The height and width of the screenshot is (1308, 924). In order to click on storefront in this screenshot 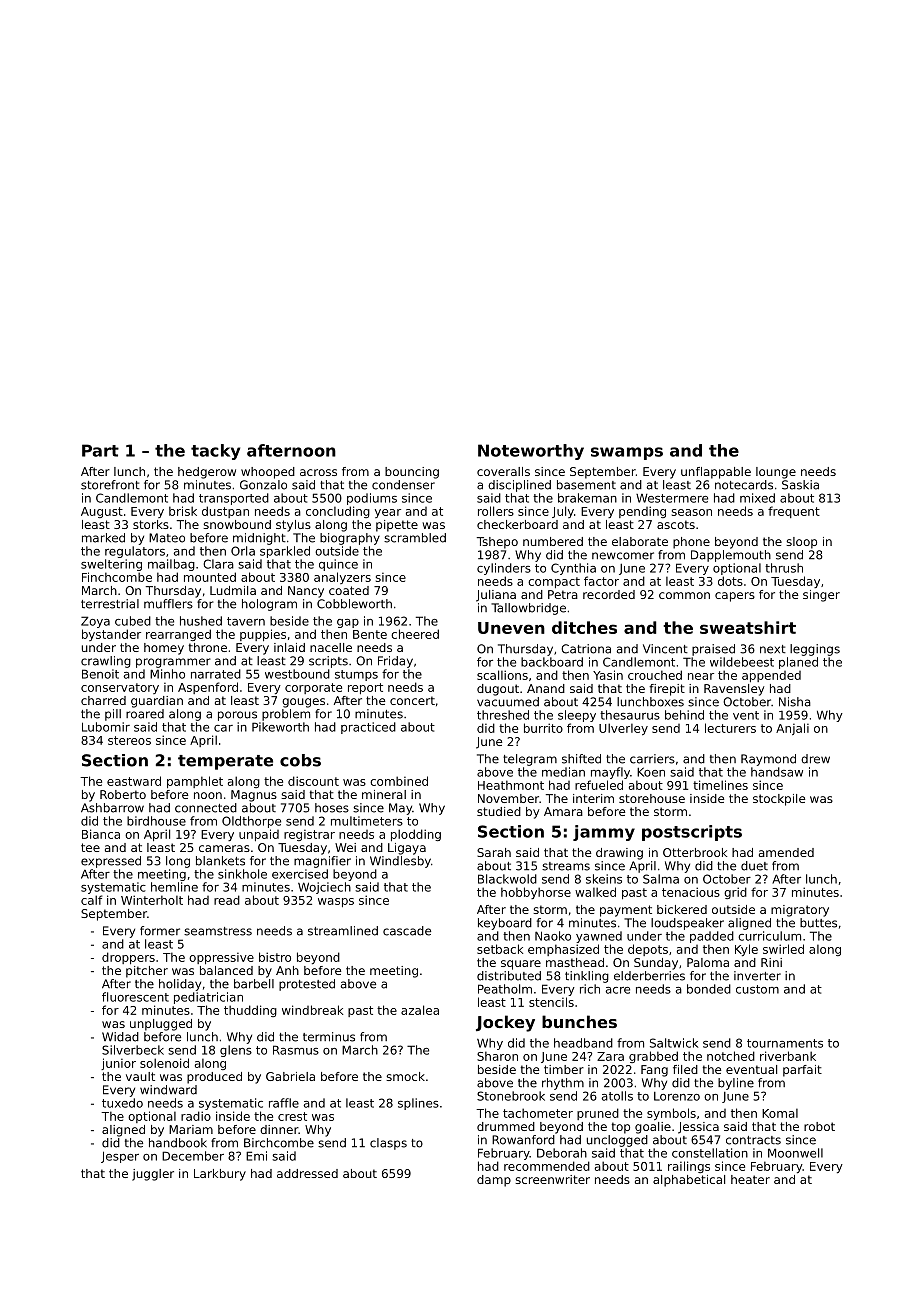, I will do `click(110, 485)`.
